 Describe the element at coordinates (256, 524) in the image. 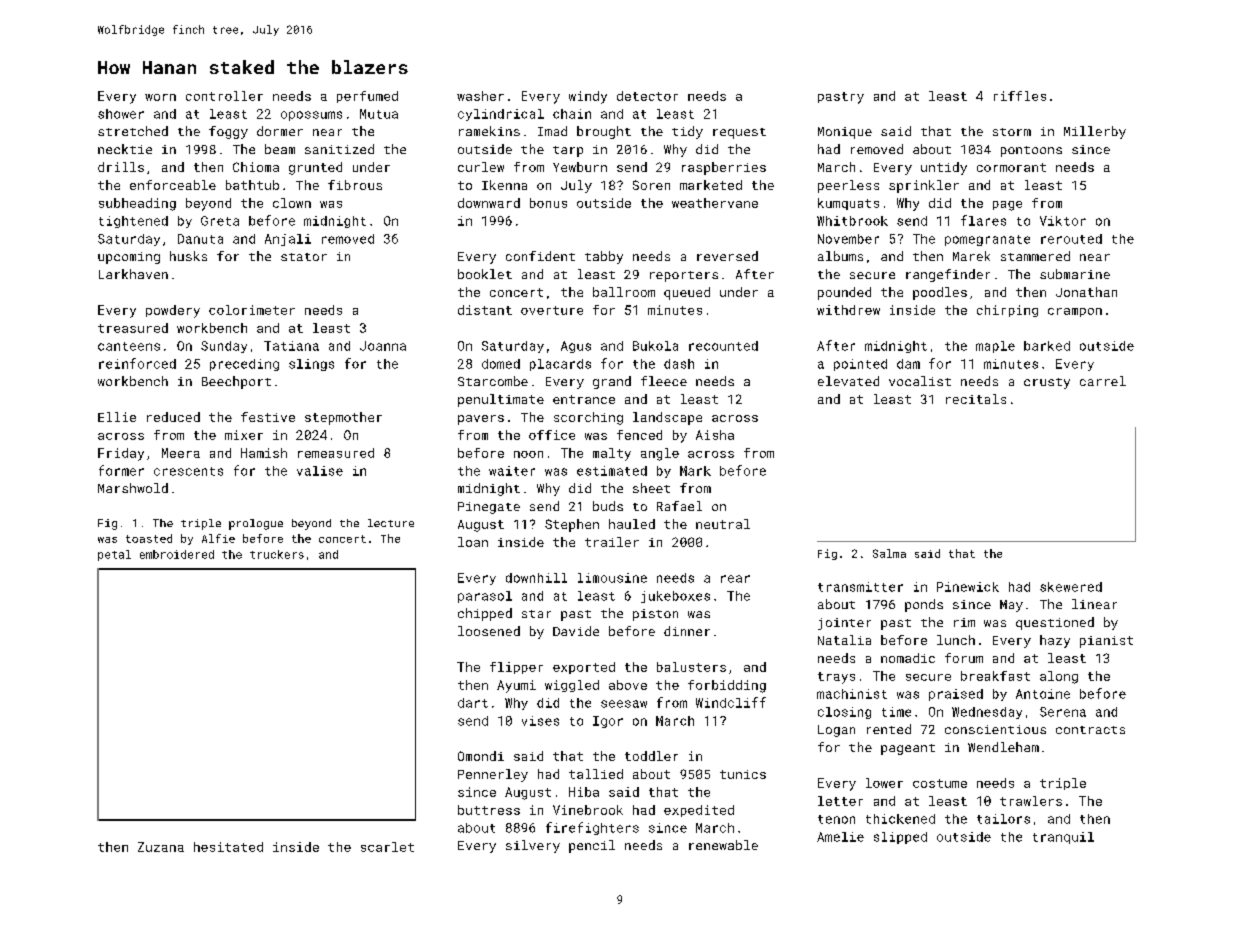

I see `prologue` at that location.
